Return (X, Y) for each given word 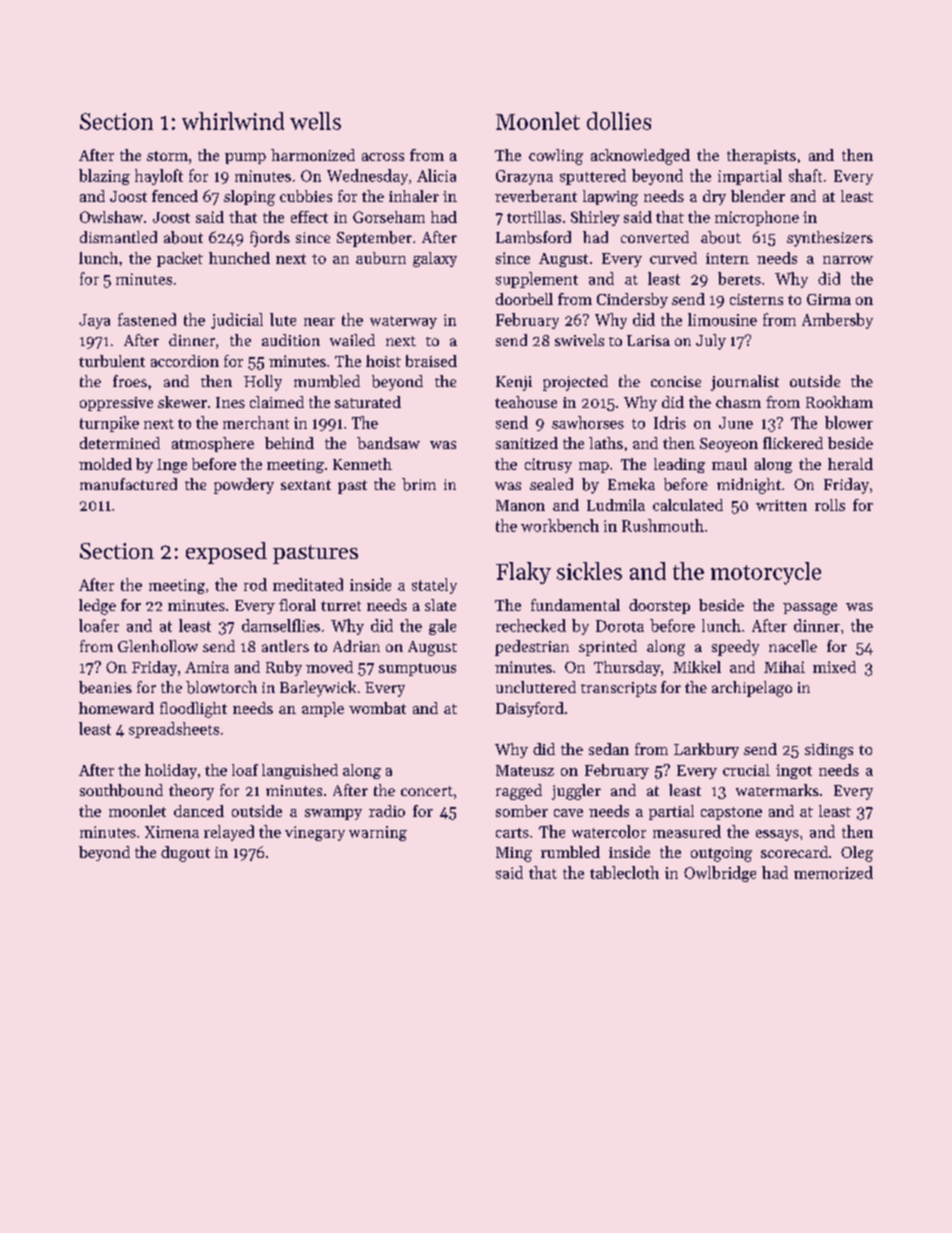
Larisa (648, 340)
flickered (793, 443)
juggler (576, 792)
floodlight (193, 710)
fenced (175, 196)
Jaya (94, 321)
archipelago (752, 689)
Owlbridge (720, 874)
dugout (185, 854)
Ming (514, 854)
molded (105, 464)
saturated (368, 402)
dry (714, 197)
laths (606, 443)
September (374, 239)
